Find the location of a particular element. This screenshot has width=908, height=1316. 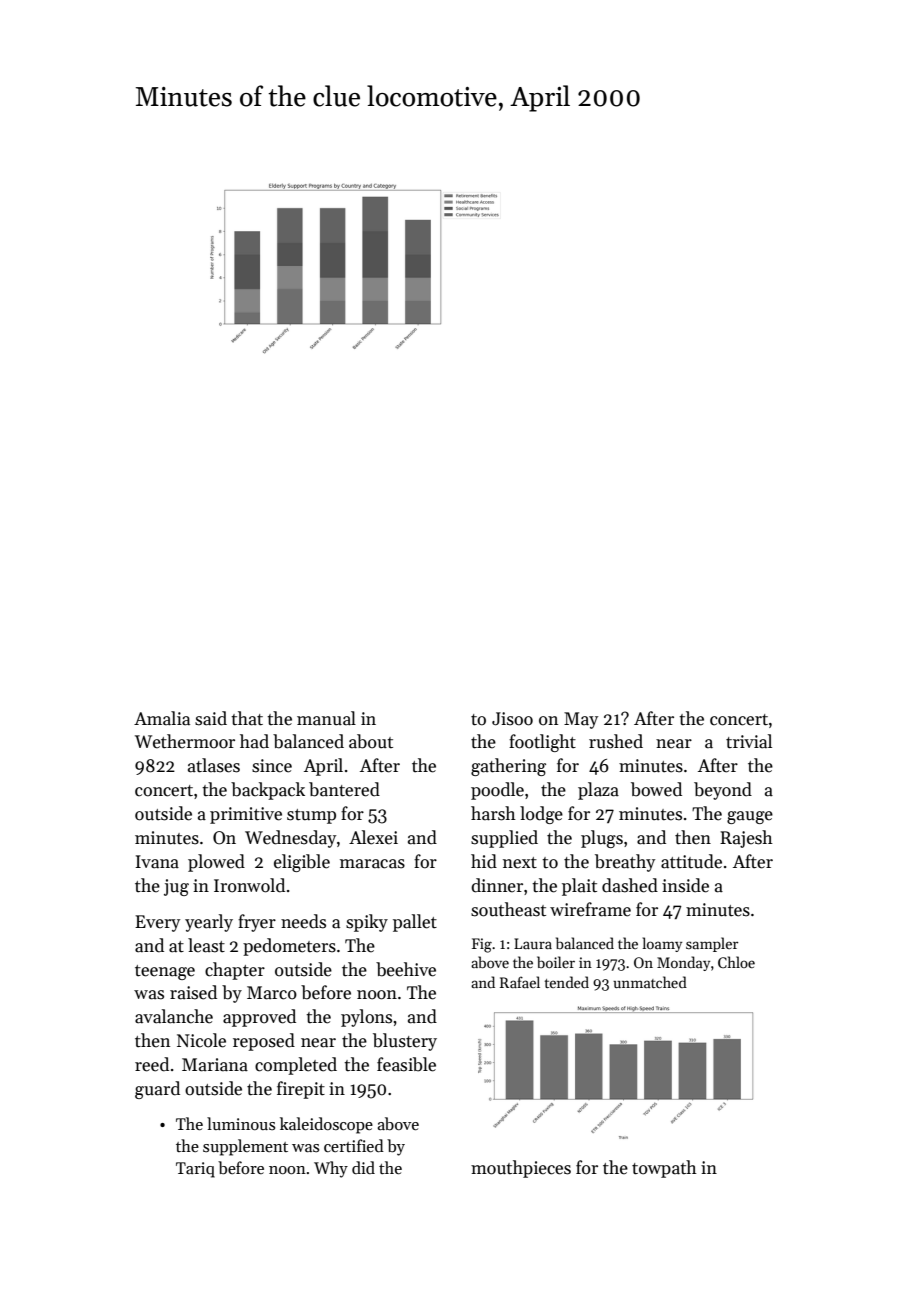

Chloe is located at coordinates (736, 962).
